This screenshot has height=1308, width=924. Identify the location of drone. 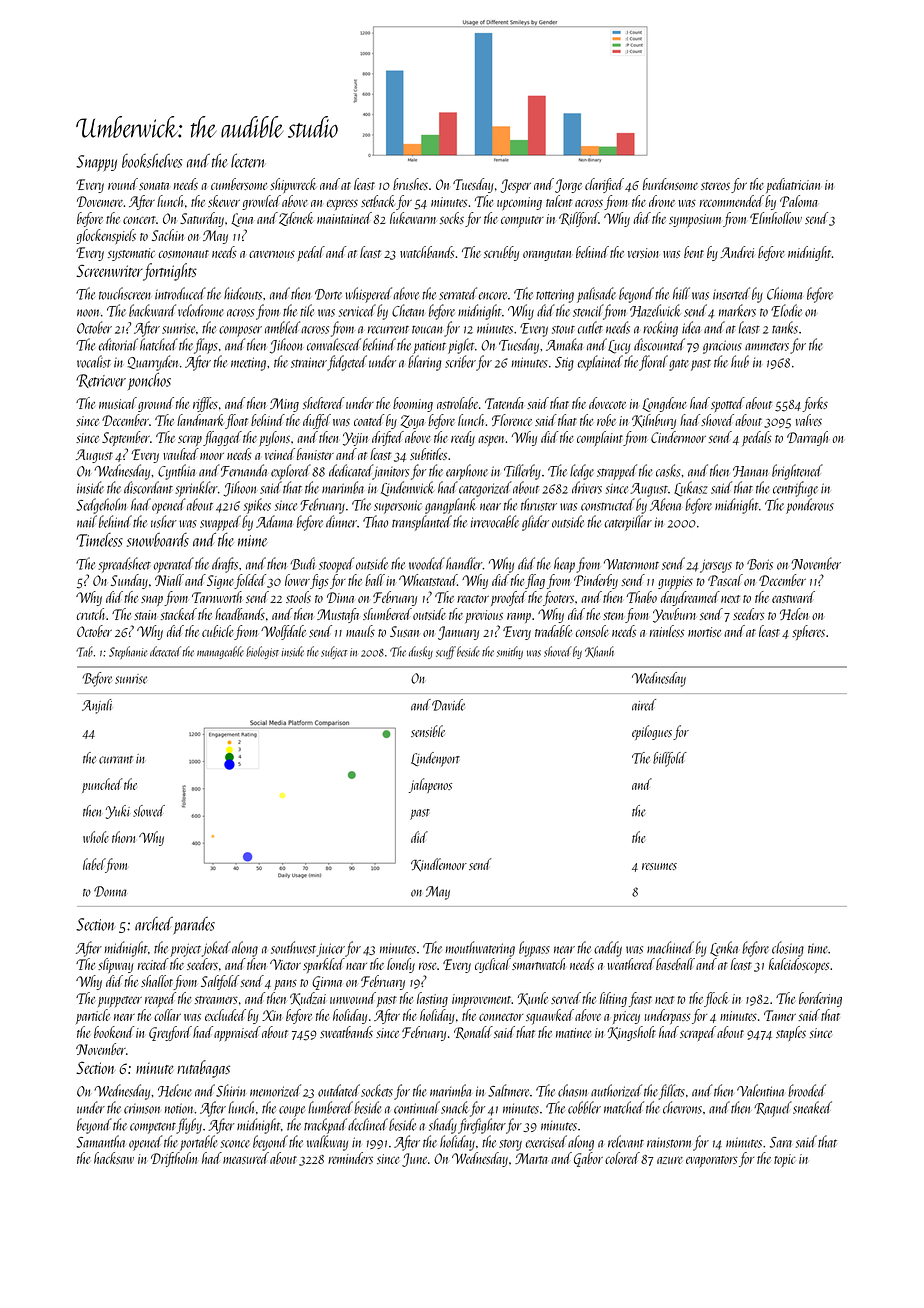
(662, 201).
